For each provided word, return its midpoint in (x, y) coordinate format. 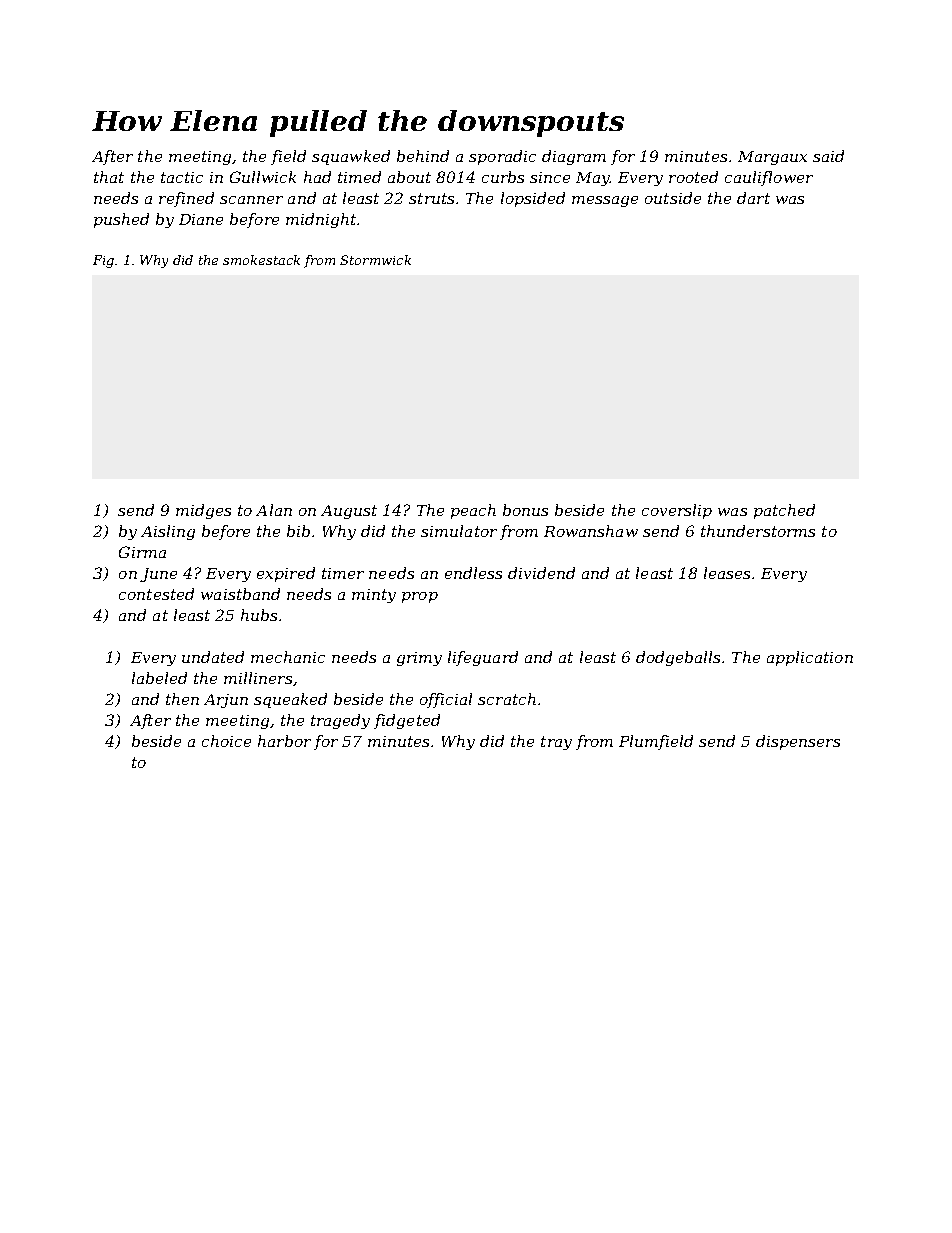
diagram (574, 157)
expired (286, 574)
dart (753, 198)
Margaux (772, 158)
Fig (103, 261)
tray (556, 743)
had (317, 177)
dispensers (798, 742)
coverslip (677, 511)
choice (226, 741)
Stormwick (375, 260)
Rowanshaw (591, 531)
